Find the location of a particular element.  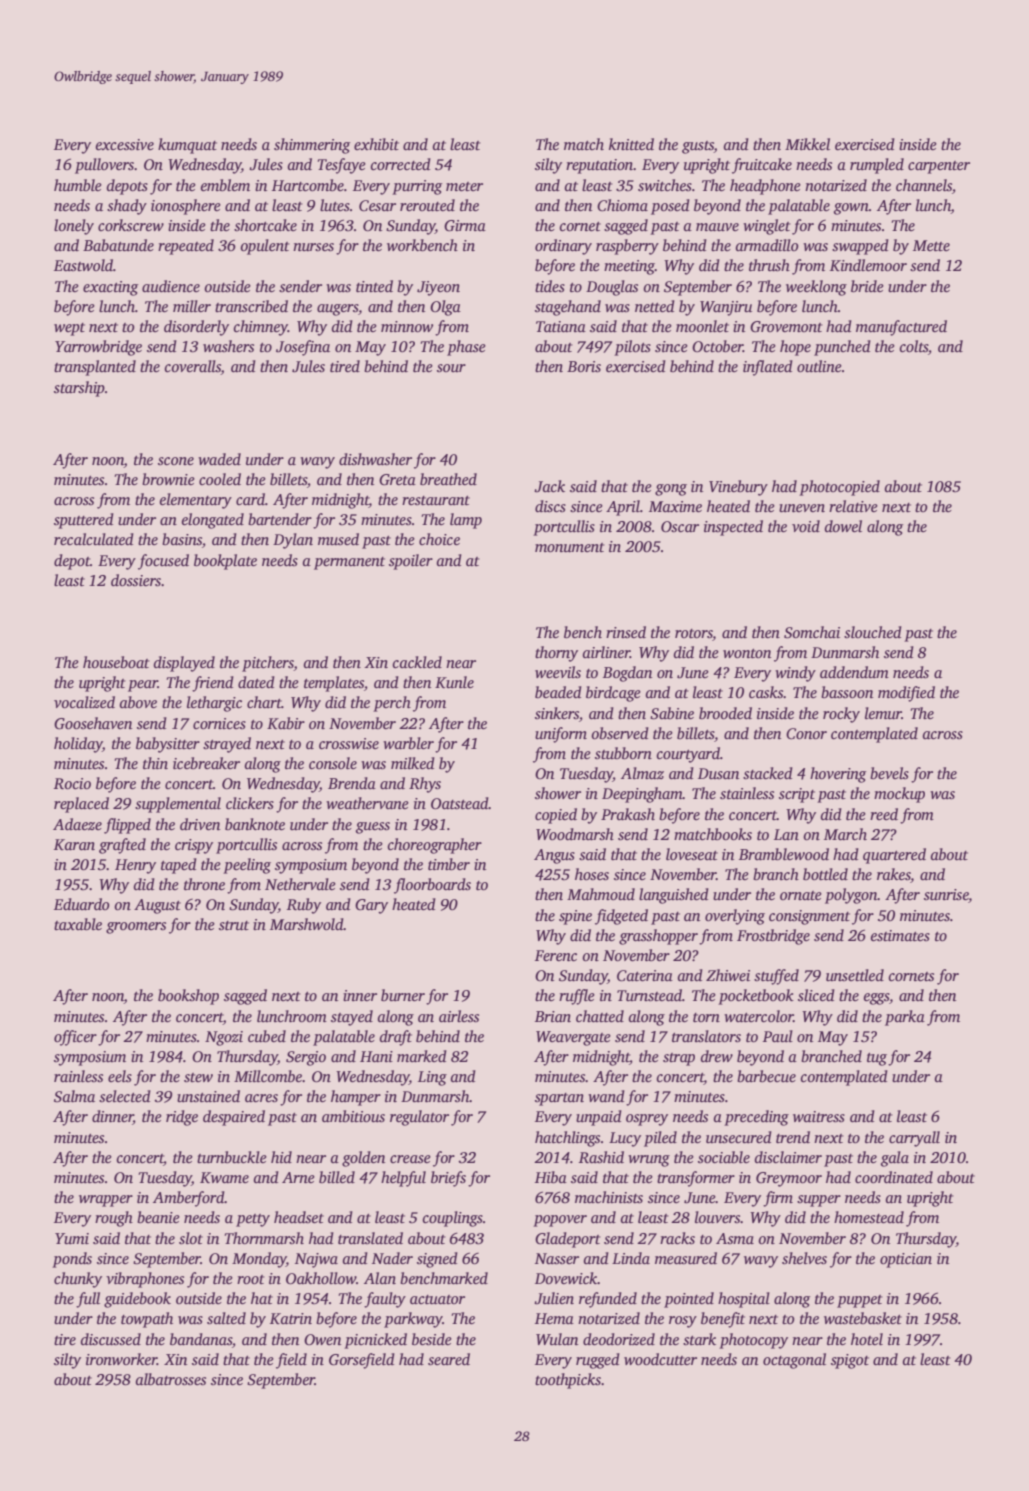

pitchers is located at coordinates (268, 664).
